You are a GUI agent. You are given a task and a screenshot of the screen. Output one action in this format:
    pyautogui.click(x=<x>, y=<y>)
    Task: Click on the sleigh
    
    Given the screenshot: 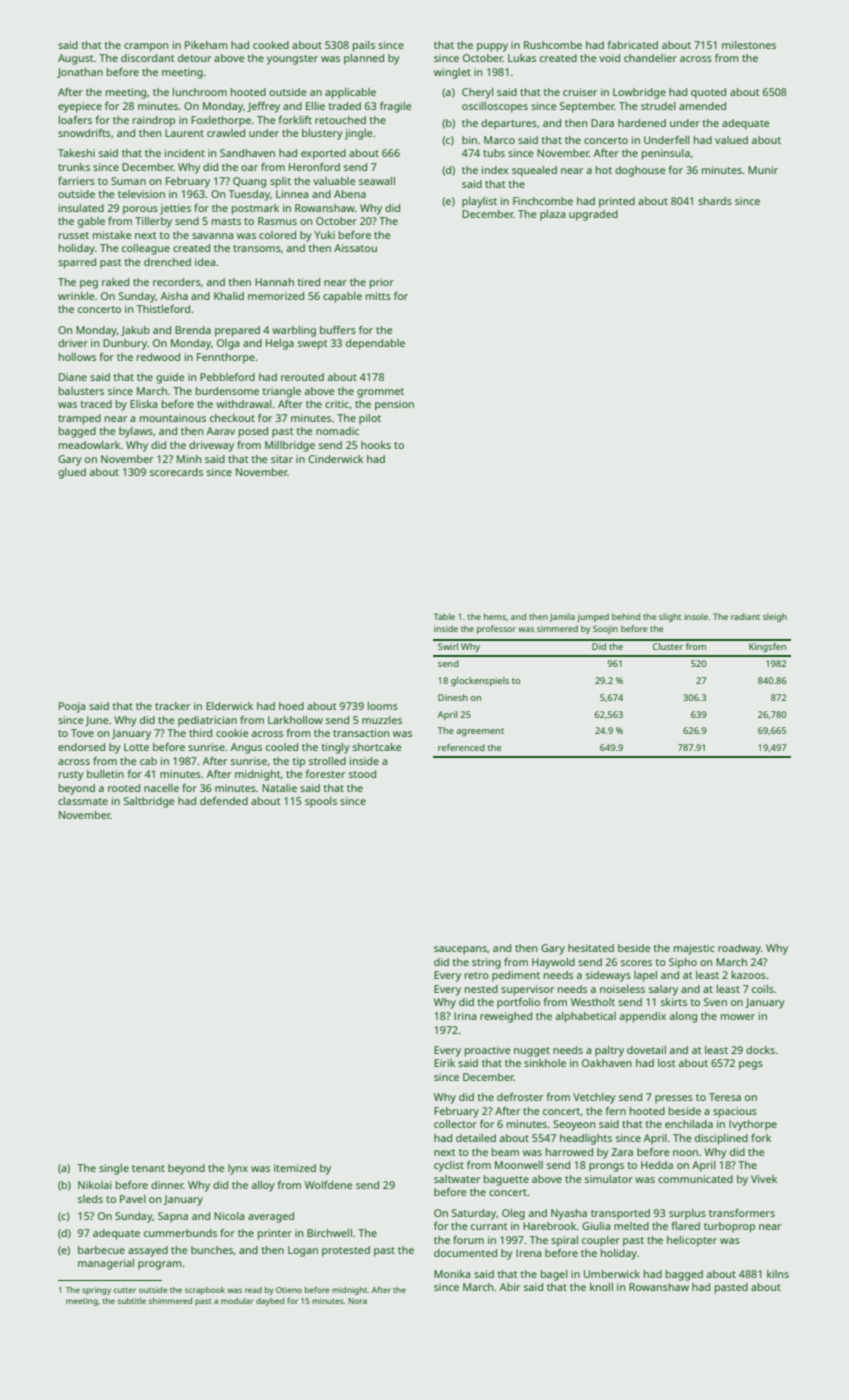 What is the action you would take?
    pyautogui.click(x=775, y=617)
